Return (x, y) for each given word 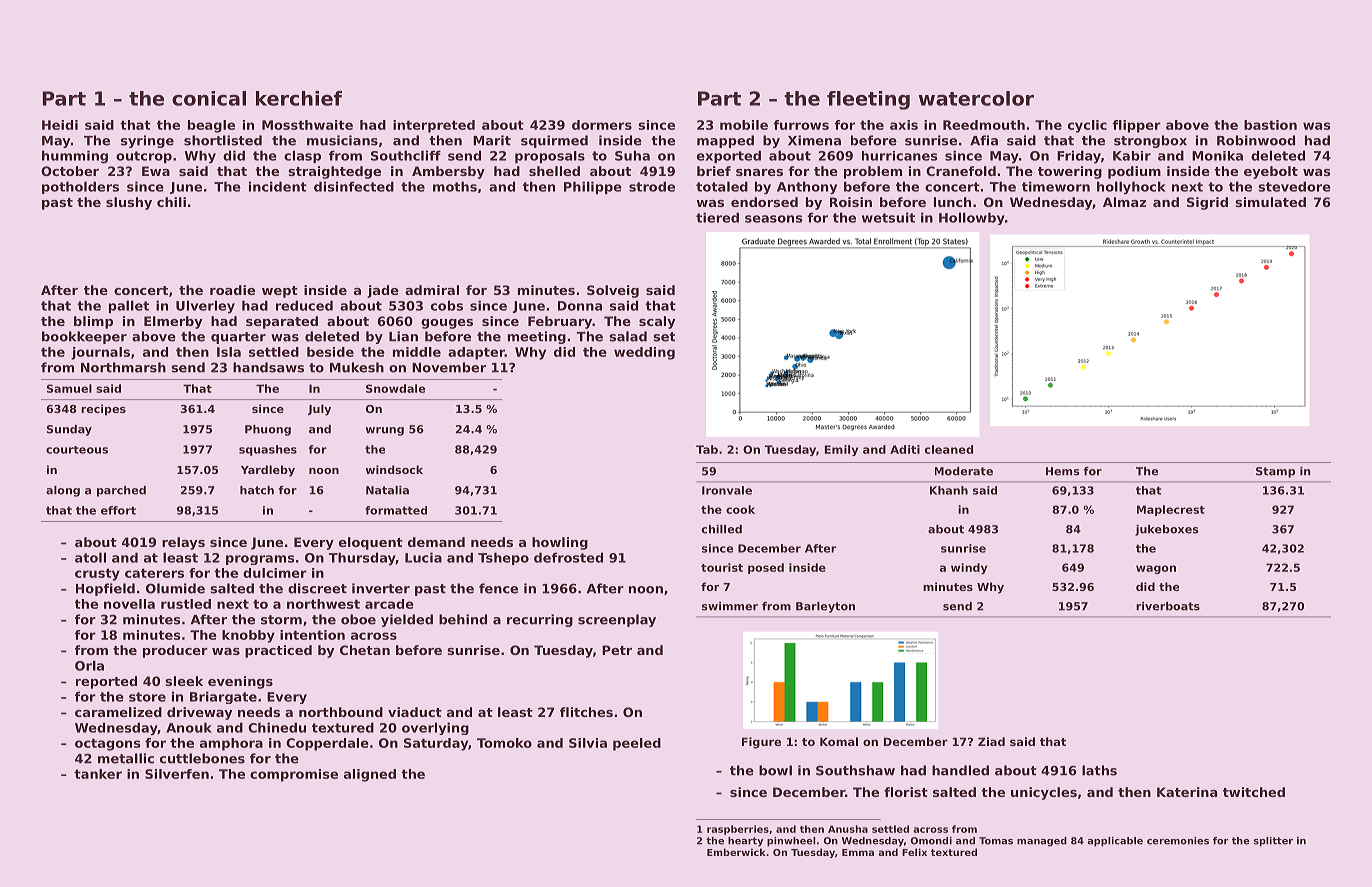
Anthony (807, 188)
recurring (540, 620)
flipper (1136, 126)
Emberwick (736, 852)
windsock (394, 469)
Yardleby (268, 471)
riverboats (1168, 606)
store (147, 697)
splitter (1273, 842)
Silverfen (177, 774)
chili (171, 202)
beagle (211, 126)
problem (873, 172)
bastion (1270, 125)
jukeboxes (1167, 530)
